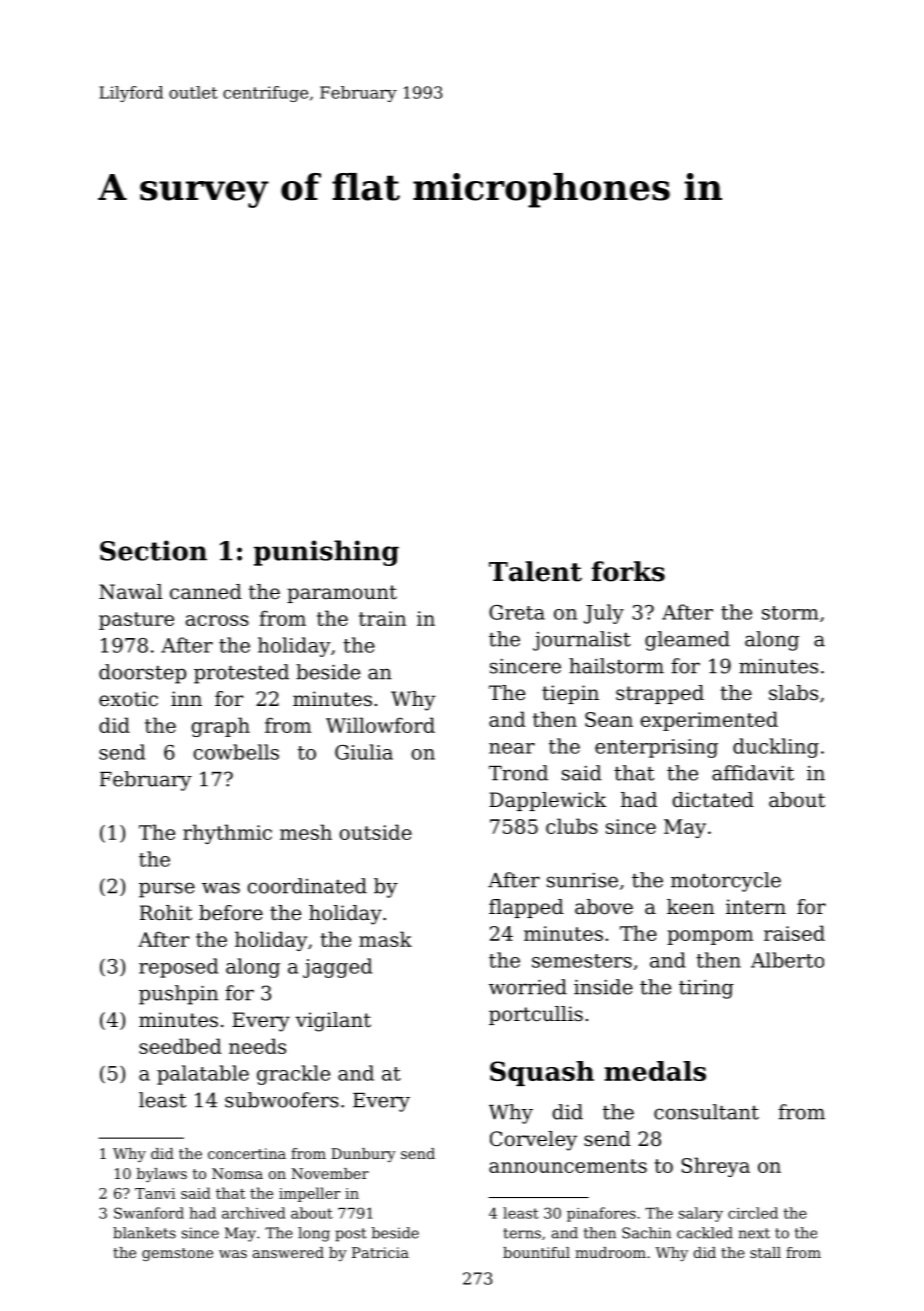 Image resolution: width=924 pixels, height=1311 pixels. What do you see at coordinates (687, 641) in the page?
I see `gleamed` at bounding box center [687, 641].
